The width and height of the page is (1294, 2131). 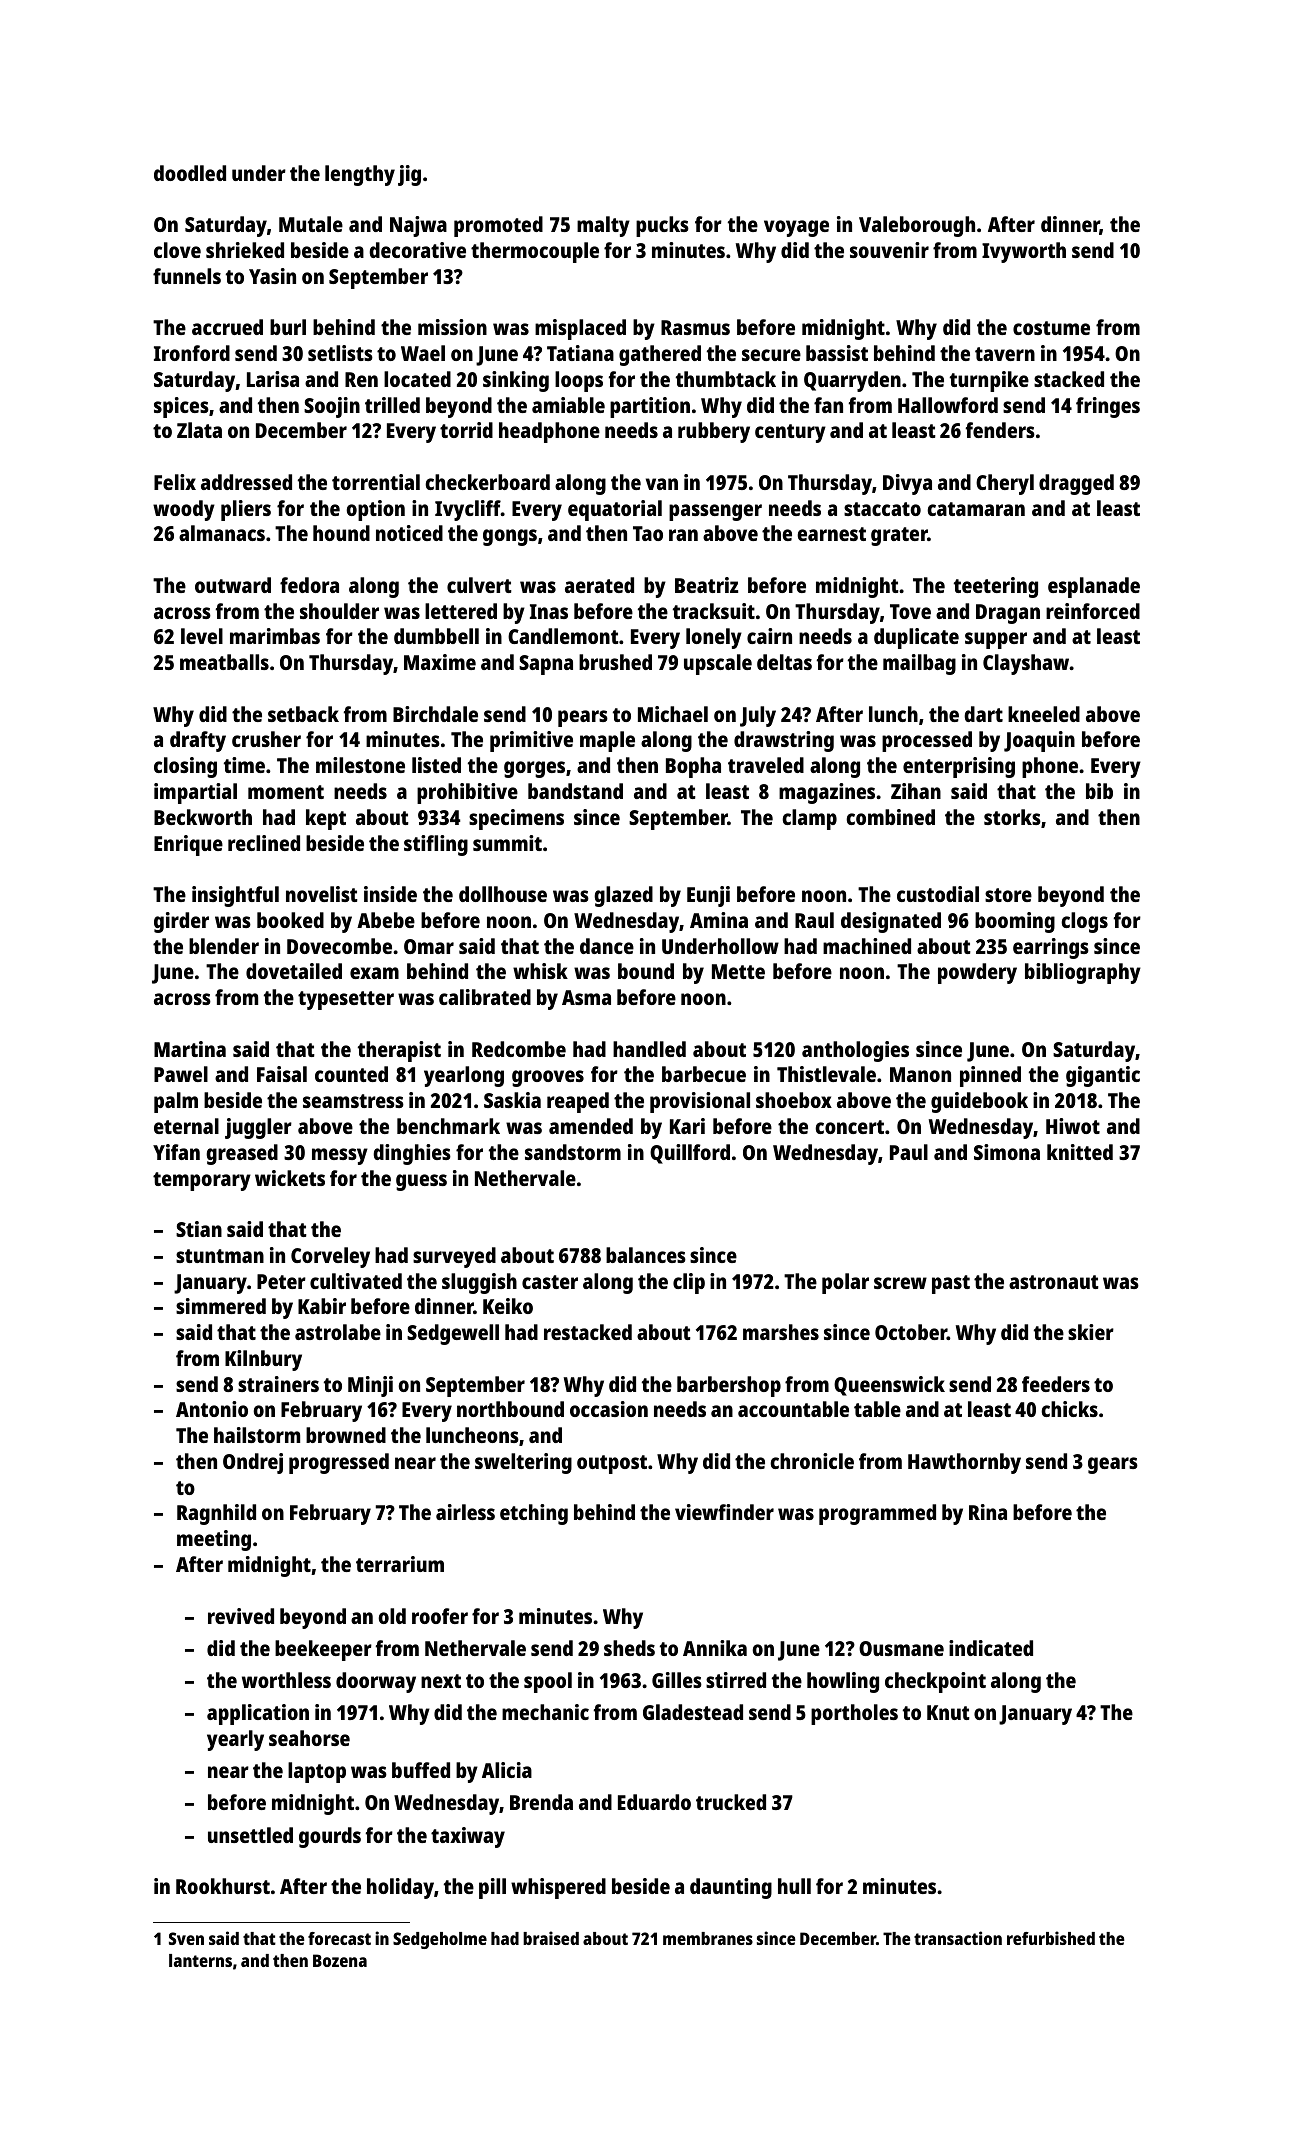 I want to click on clove, so click(x=177, y=250).
